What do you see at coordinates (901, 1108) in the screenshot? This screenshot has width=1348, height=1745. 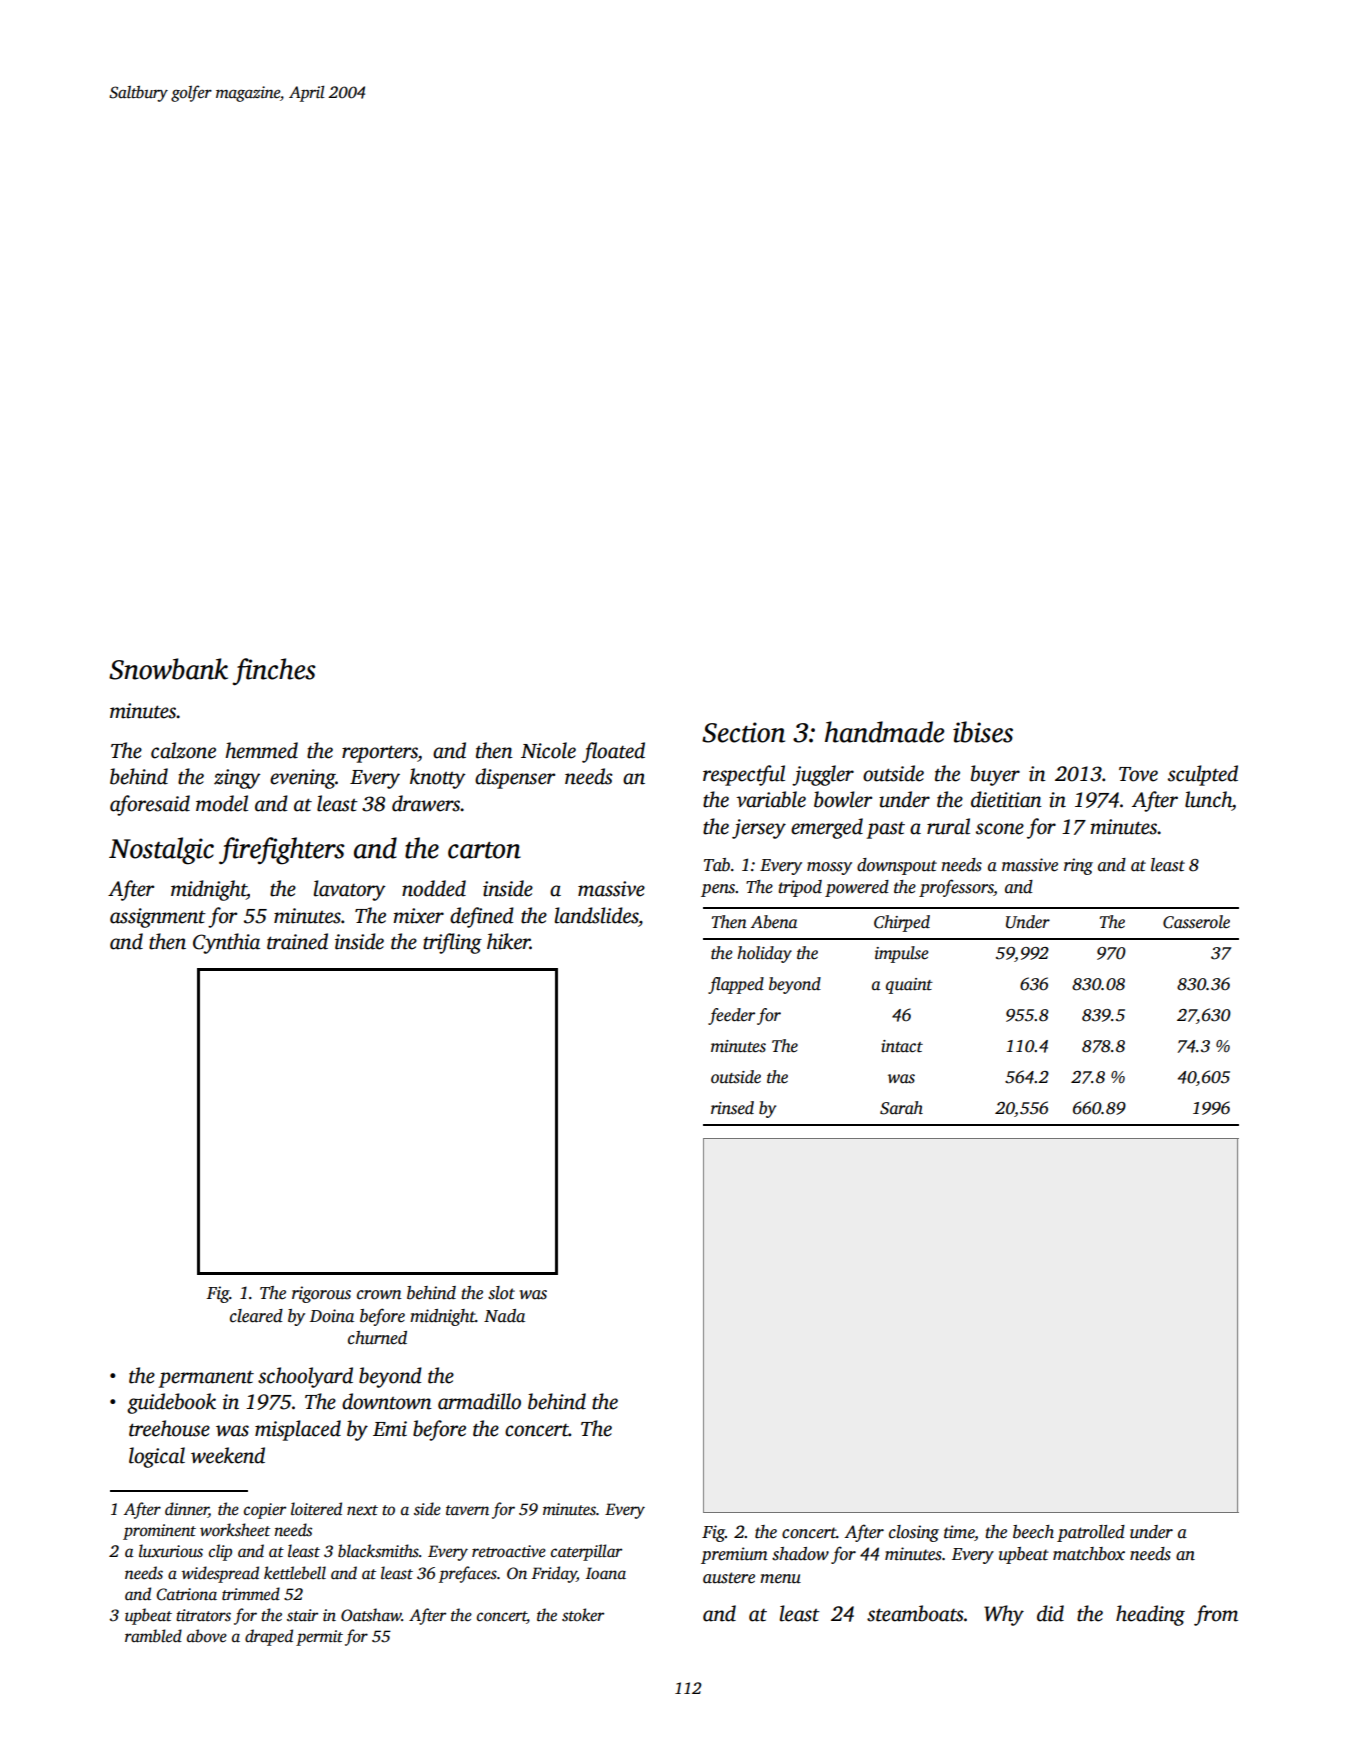 I see `Sarah` at bounding box center [901, 1108].
